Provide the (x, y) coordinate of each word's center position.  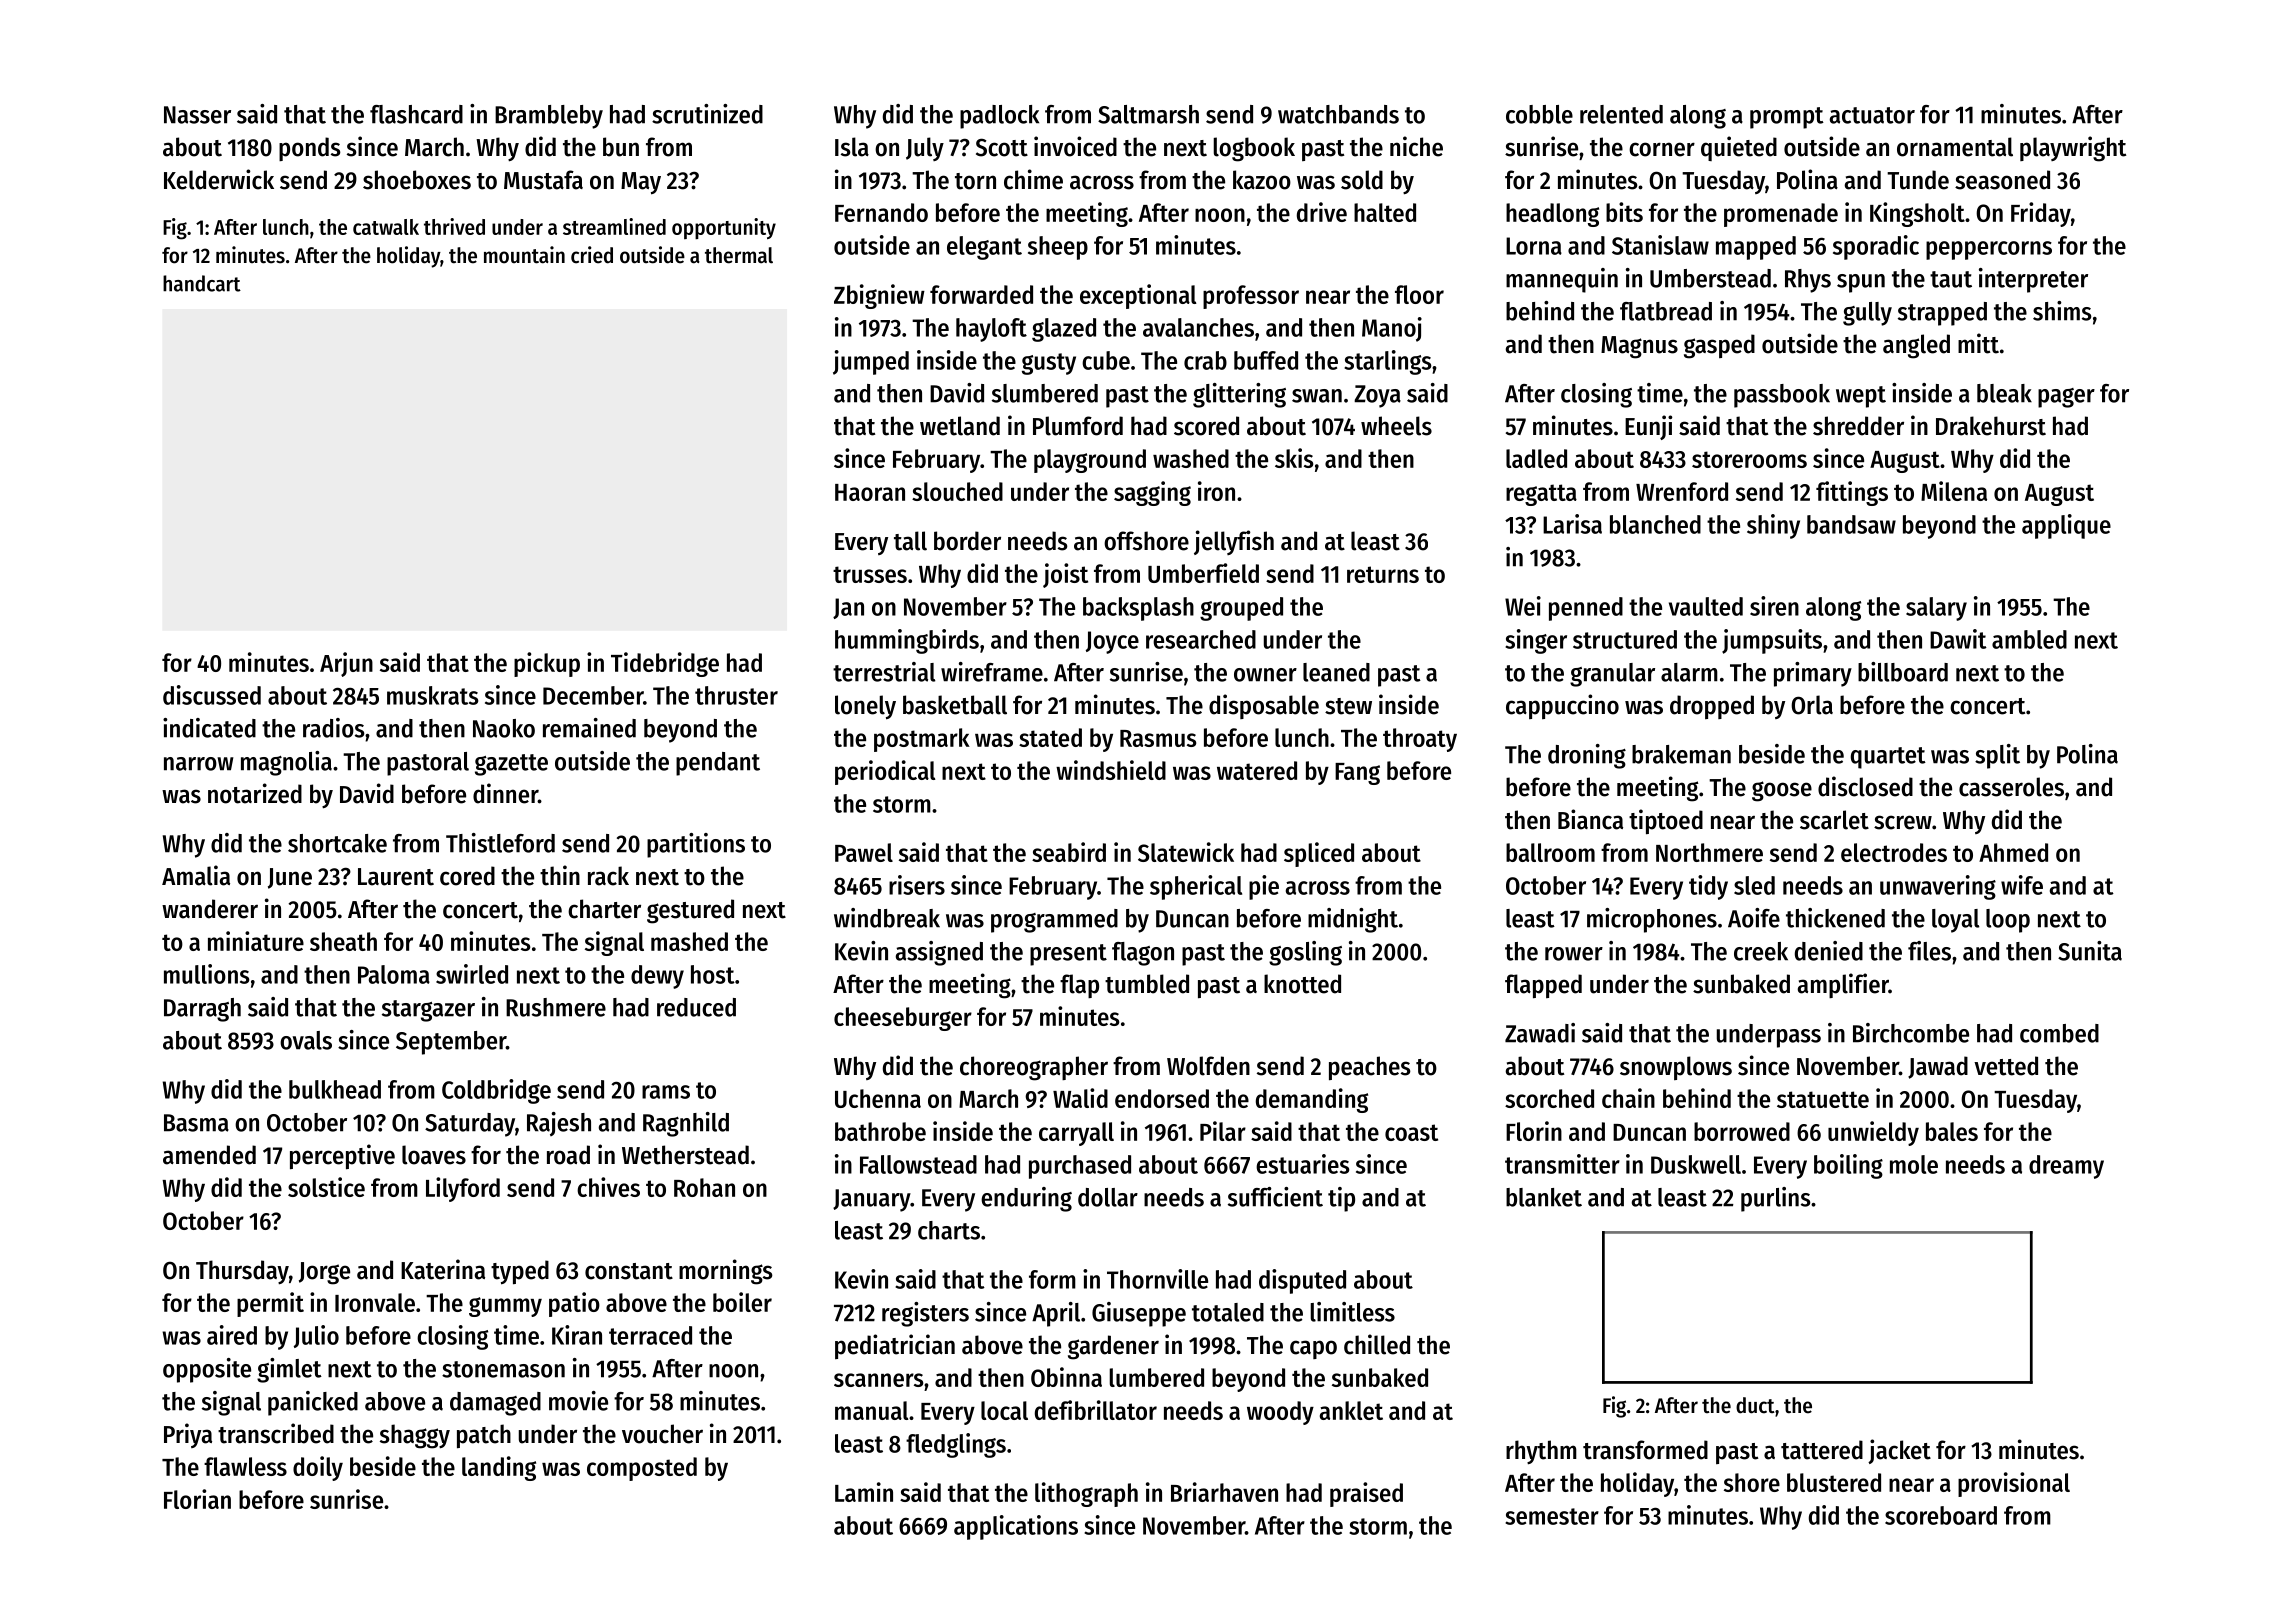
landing (499, 1468)
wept (1861, 397)
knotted (1302, 984)
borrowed (1742, 1131)
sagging (1152, 493)
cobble (1539, 114)
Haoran (870, 492)
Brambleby (549, 117)
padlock (999, 117)
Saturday (470, 1125)
